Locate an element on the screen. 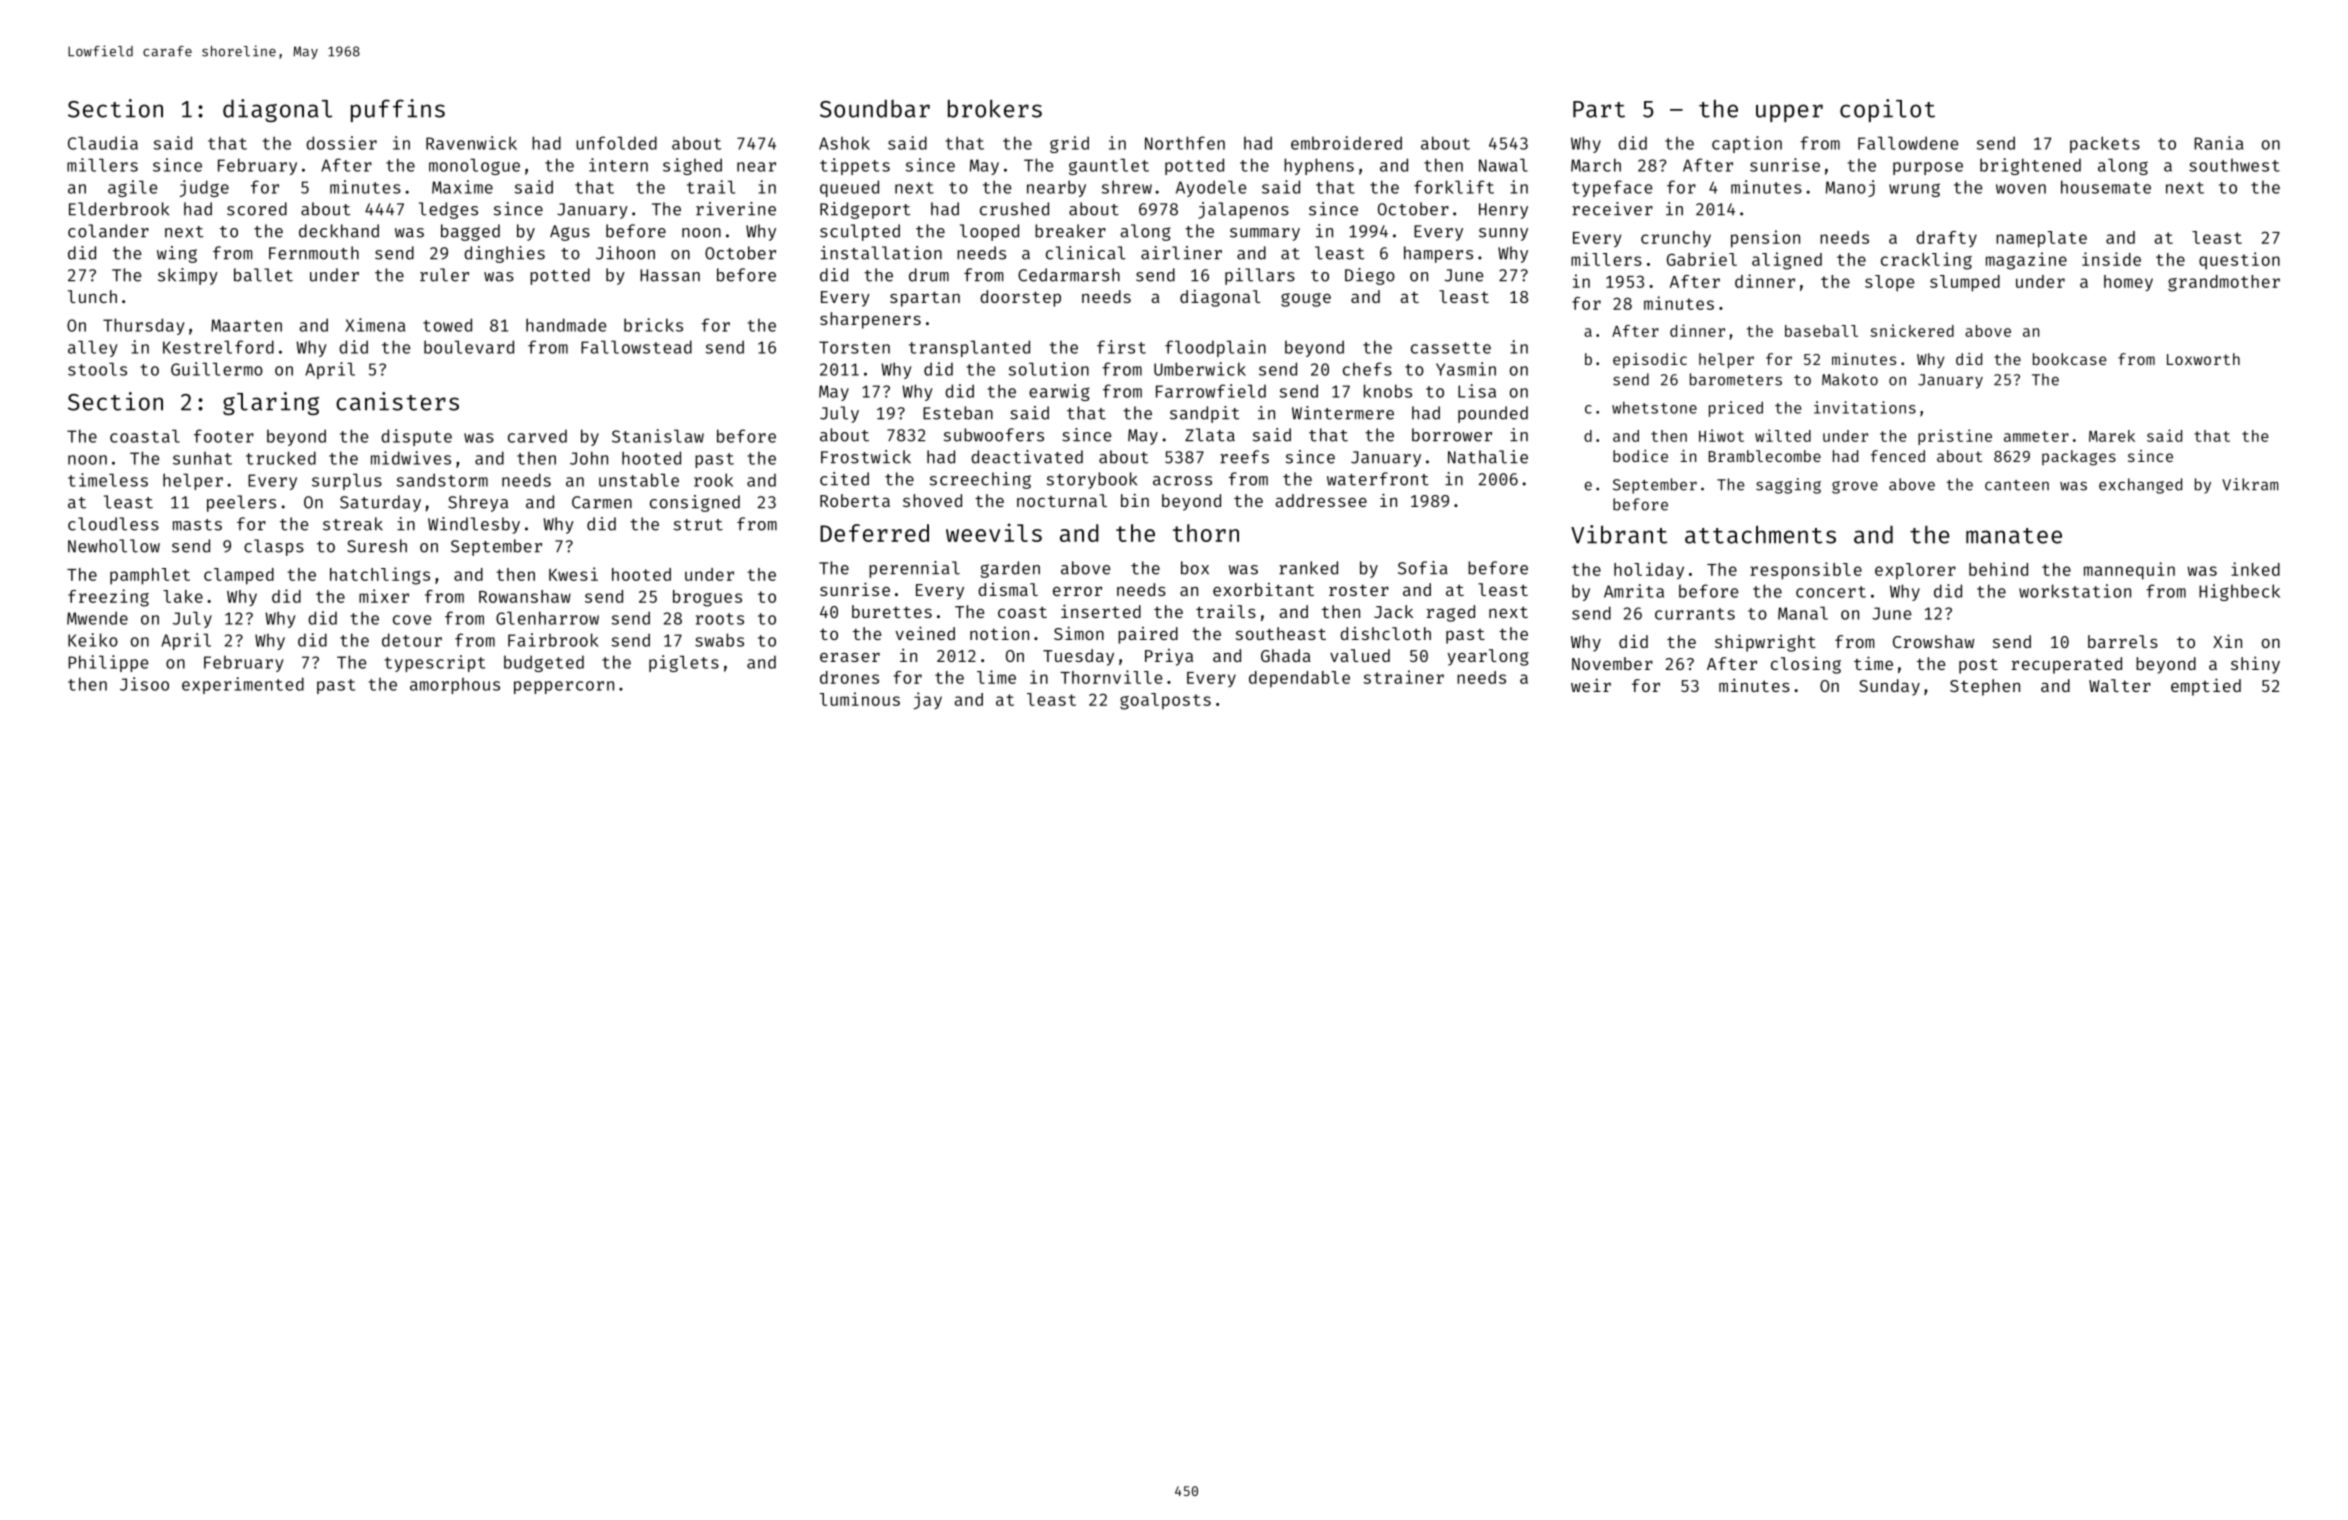  typescript is located at coordinates (435, 663).
